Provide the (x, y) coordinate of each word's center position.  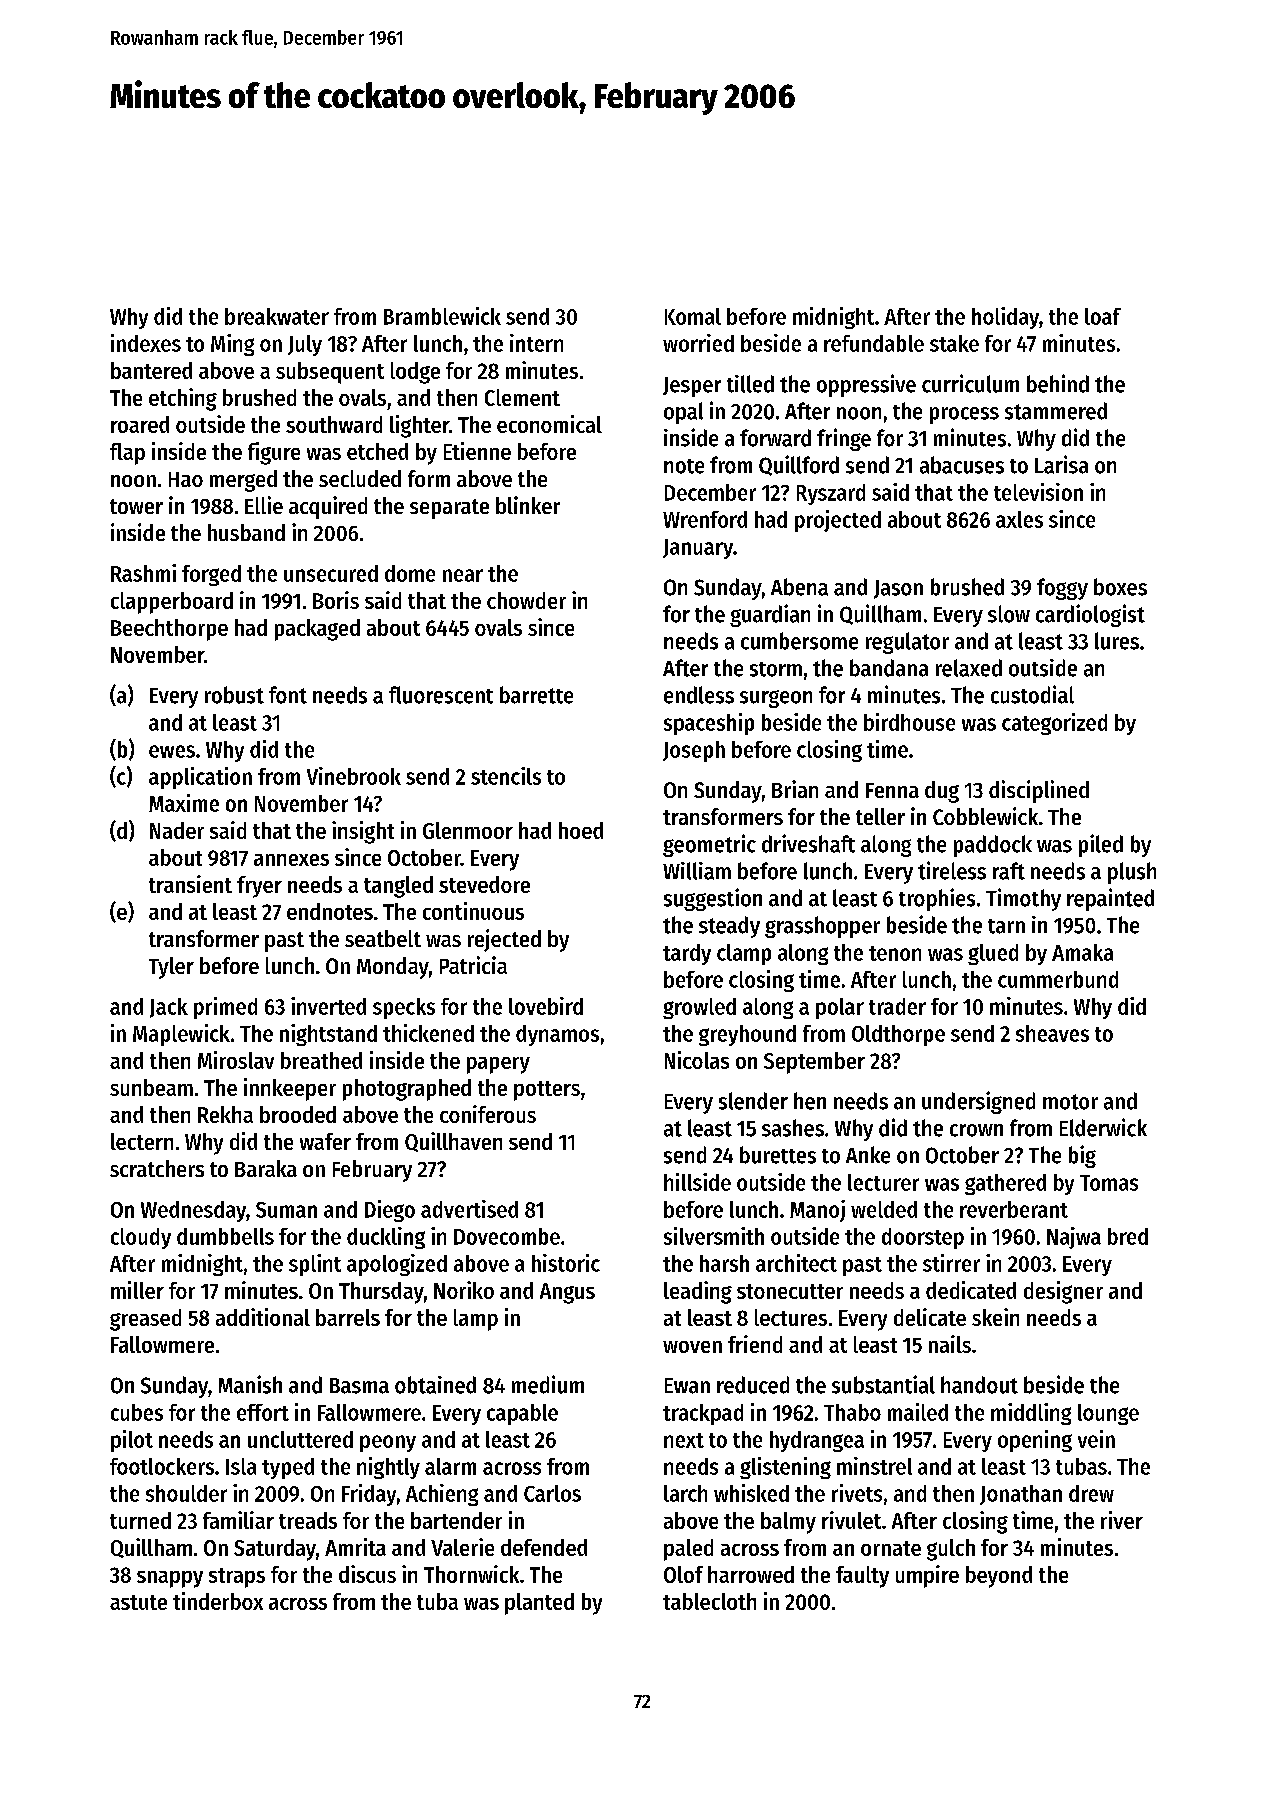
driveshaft (808, 843)
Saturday (275, 1550)
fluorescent (441, 695)
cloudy (141, 1238)
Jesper (692, 387)
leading (698, 1292)
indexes (146, 343)
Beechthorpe (169, 630)
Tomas (1109, 1183)
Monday (393, 968)
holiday (1005, 318)
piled (1101, 845)
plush (1132, 873)
